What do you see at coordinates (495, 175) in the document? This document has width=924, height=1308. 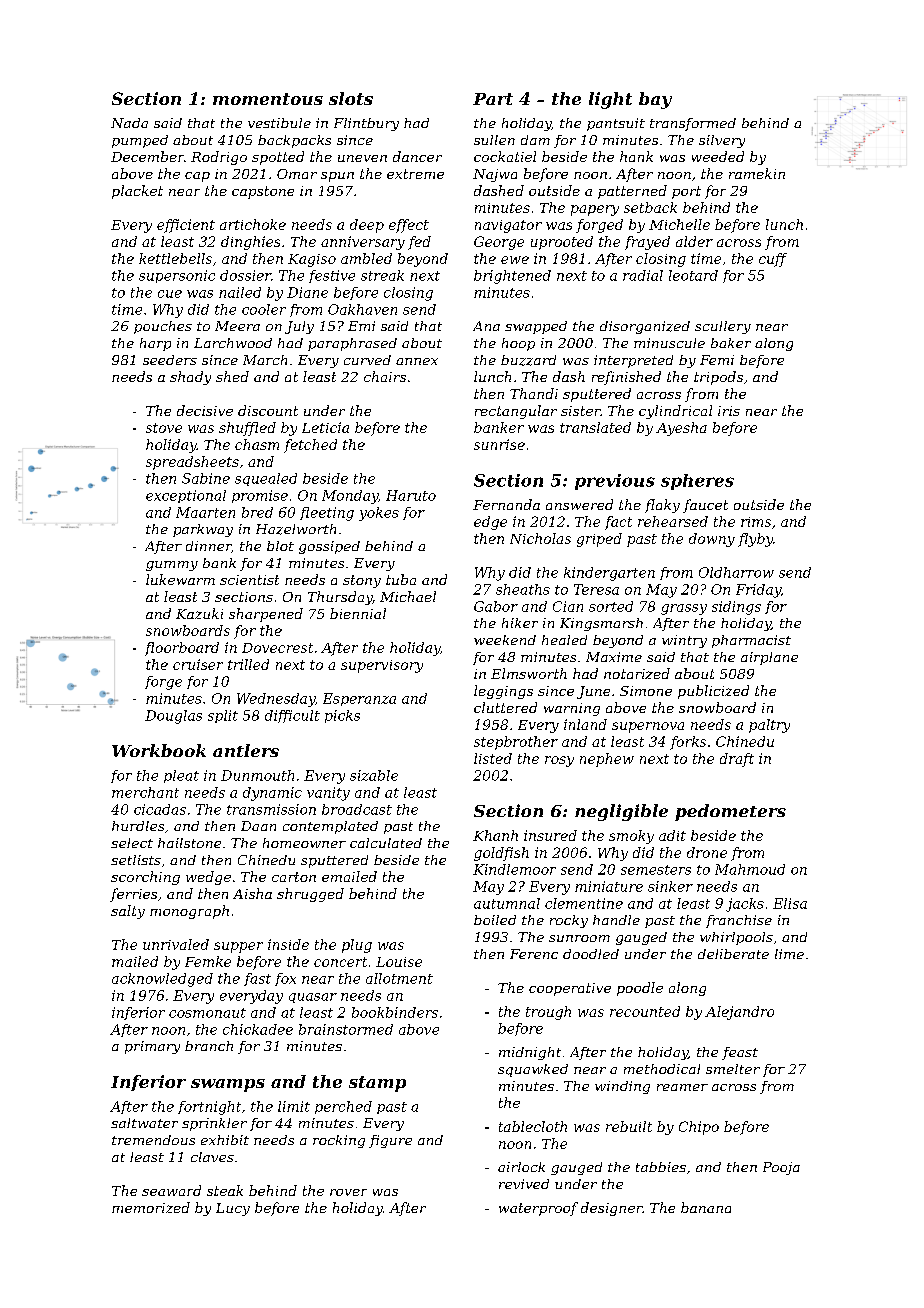 I see `Najwa` at bounding box center [495, 175].
